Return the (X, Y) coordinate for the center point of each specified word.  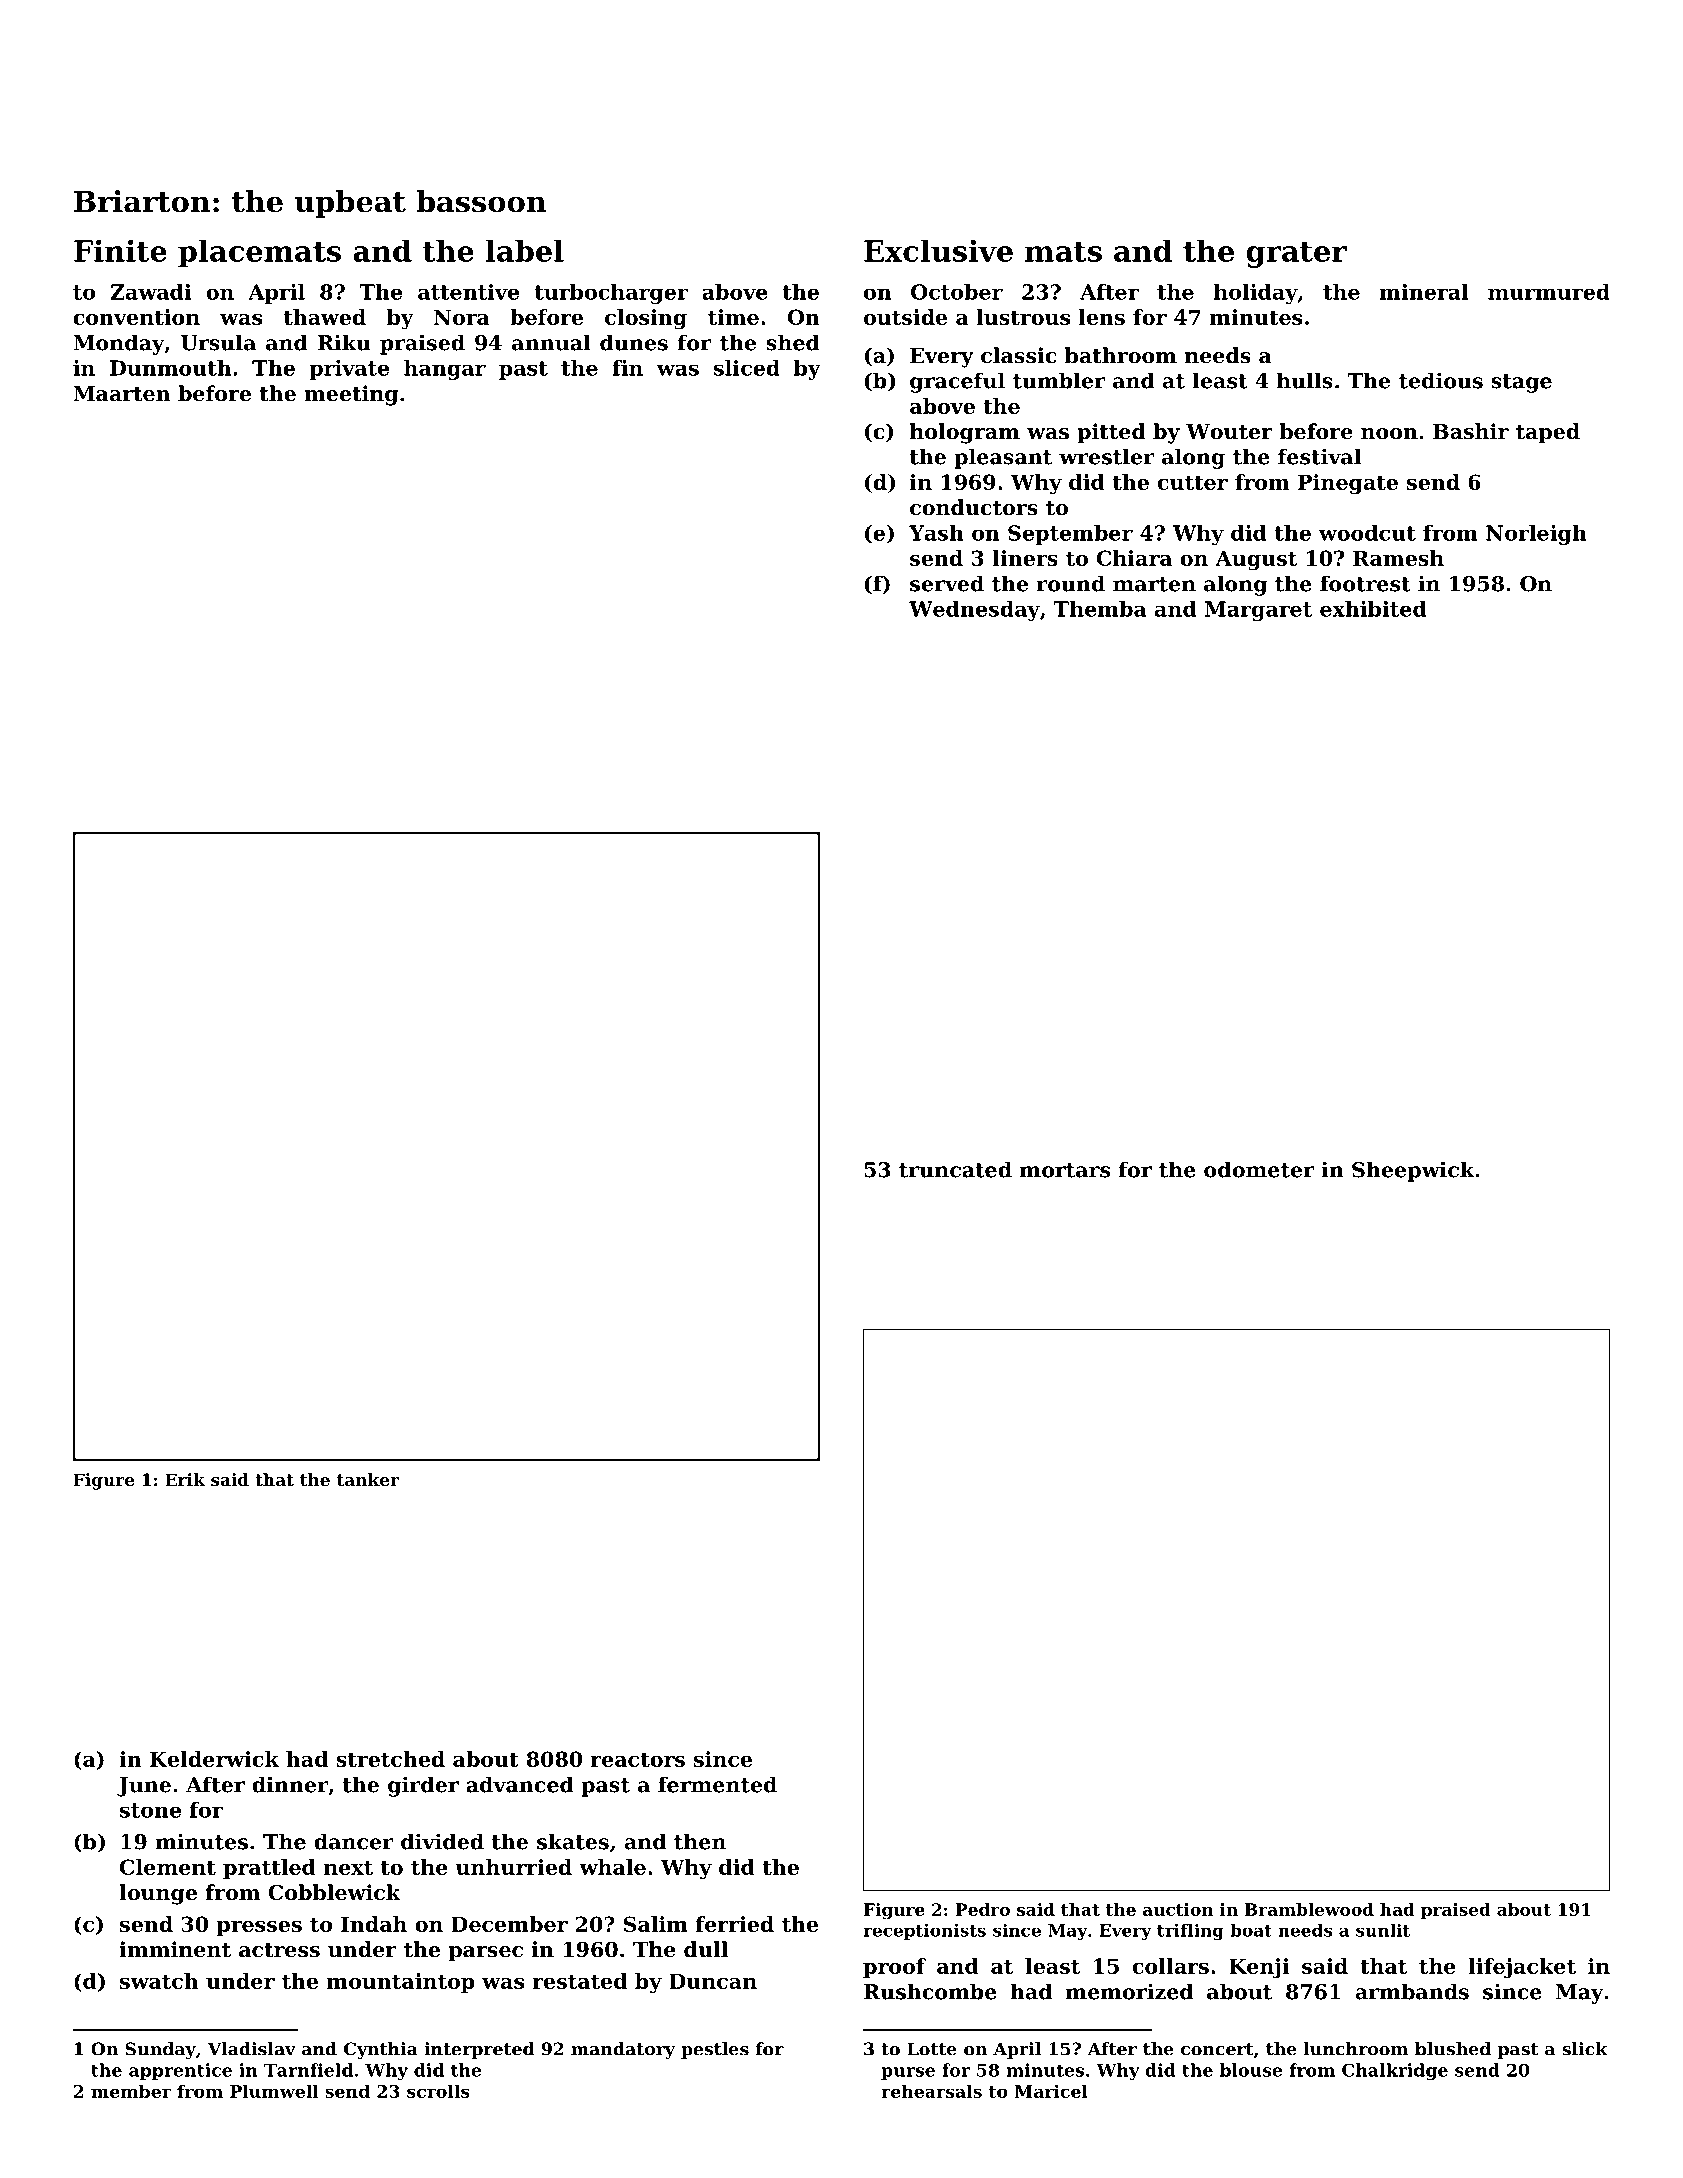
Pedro (983, 1909)
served (947, 583)
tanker (368, 1479)
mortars (1065, 1170)
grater (1296, 255)
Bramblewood (1309, 1909)
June (144, 1787)
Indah (374, 1924)
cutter (1193, 482)
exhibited (1373, 609)
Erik (185, 1479)
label (525, 250)
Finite (120, 250)
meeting (351, 395)
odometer (1259, 1169)
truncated (955, 1169)
